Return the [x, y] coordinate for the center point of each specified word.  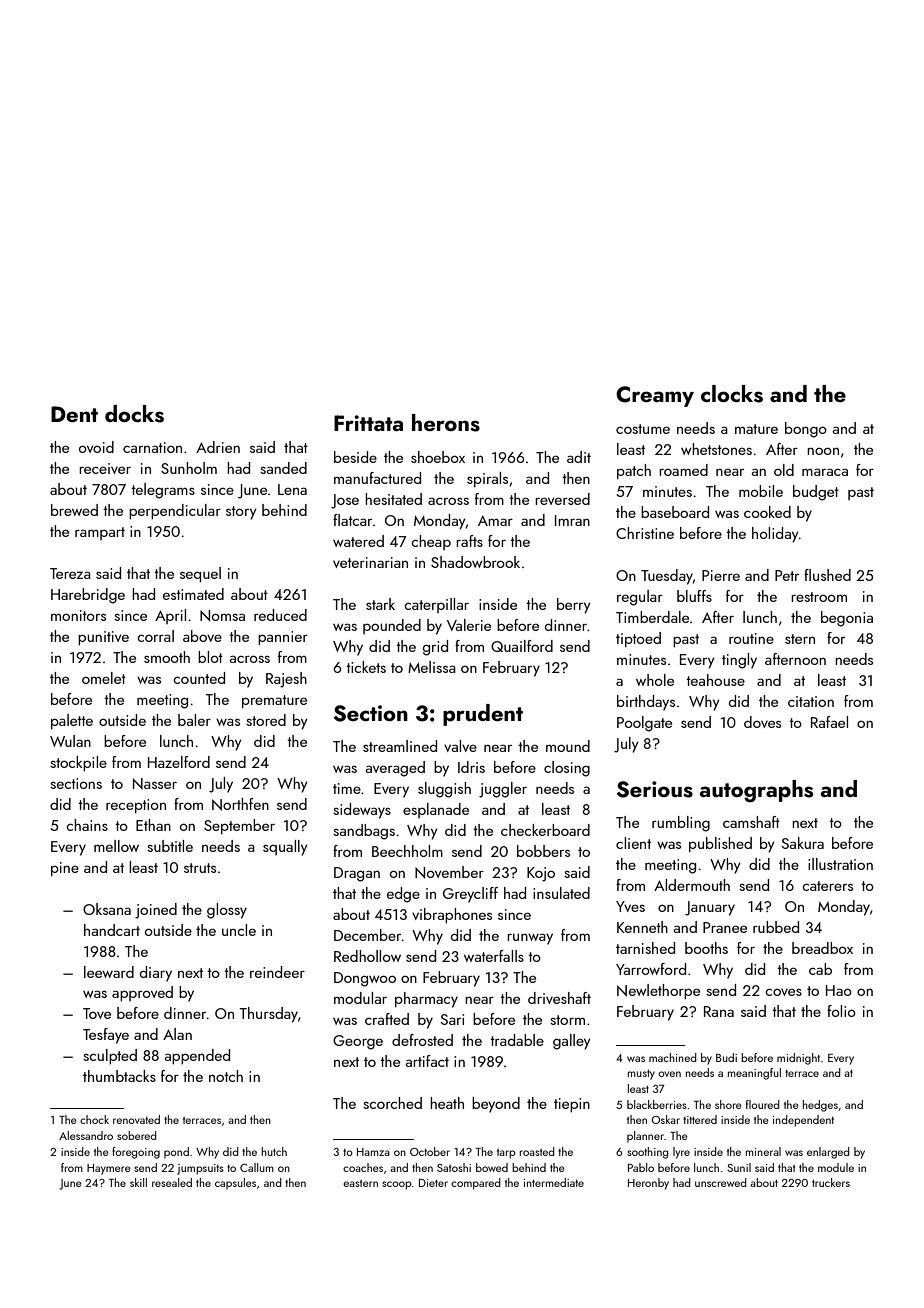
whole [655, 680]
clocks [732, 394]
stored [266, 720]
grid [435, 648]
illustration [840, 864]
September [239, 826]
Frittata [368, 423]
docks [134, 414]
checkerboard [545, 830]
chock [94, 1119]
